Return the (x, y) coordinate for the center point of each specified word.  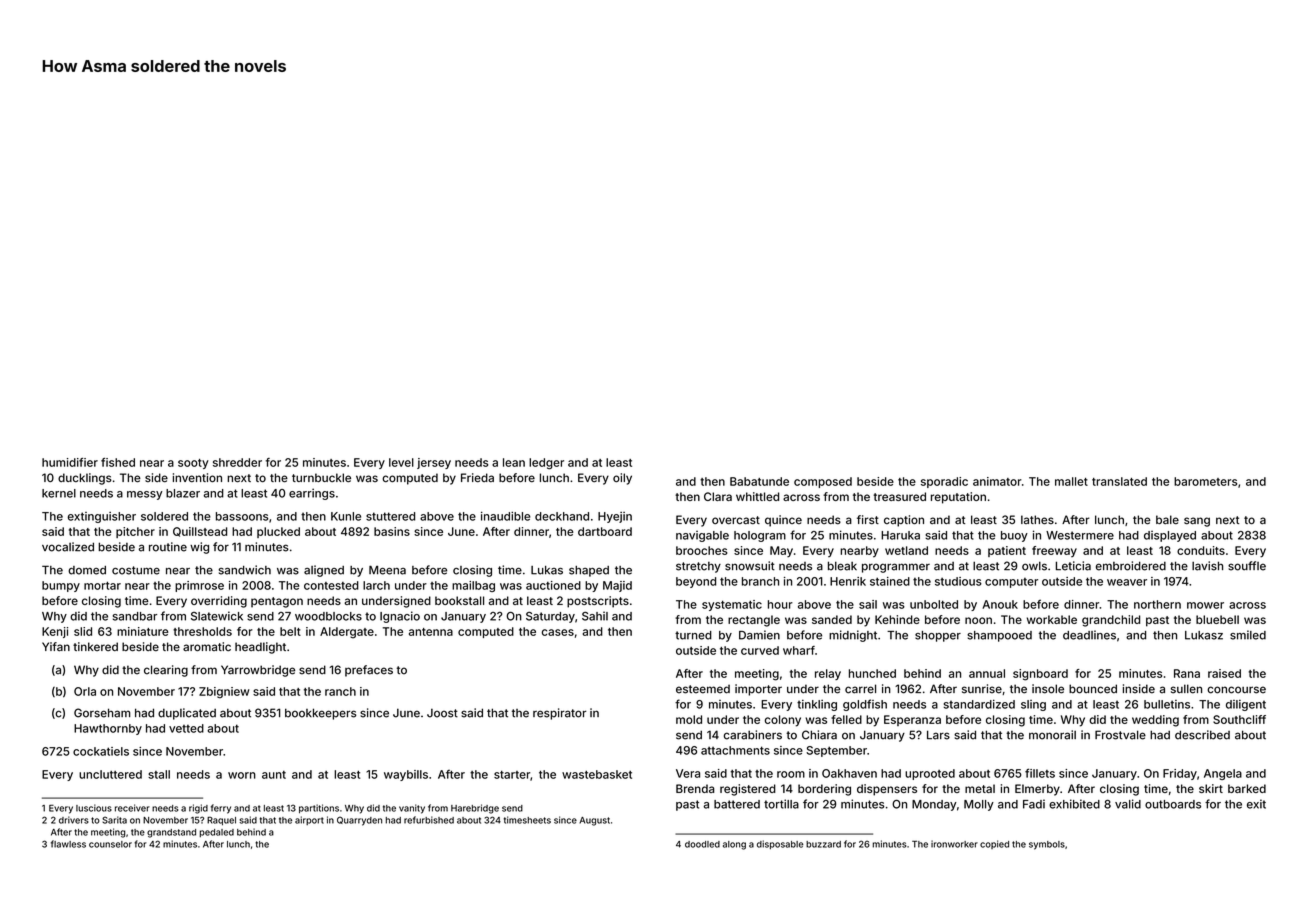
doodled (702, 844)
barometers (1205, 481)
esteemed (703, 689)
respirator (559, 714)
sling (1033, 705)
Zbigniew (224, 693)
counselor (110, 844)
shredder (237, 462)
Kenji (55, 632)
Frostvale (1120, 735)
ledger (546, 464)
